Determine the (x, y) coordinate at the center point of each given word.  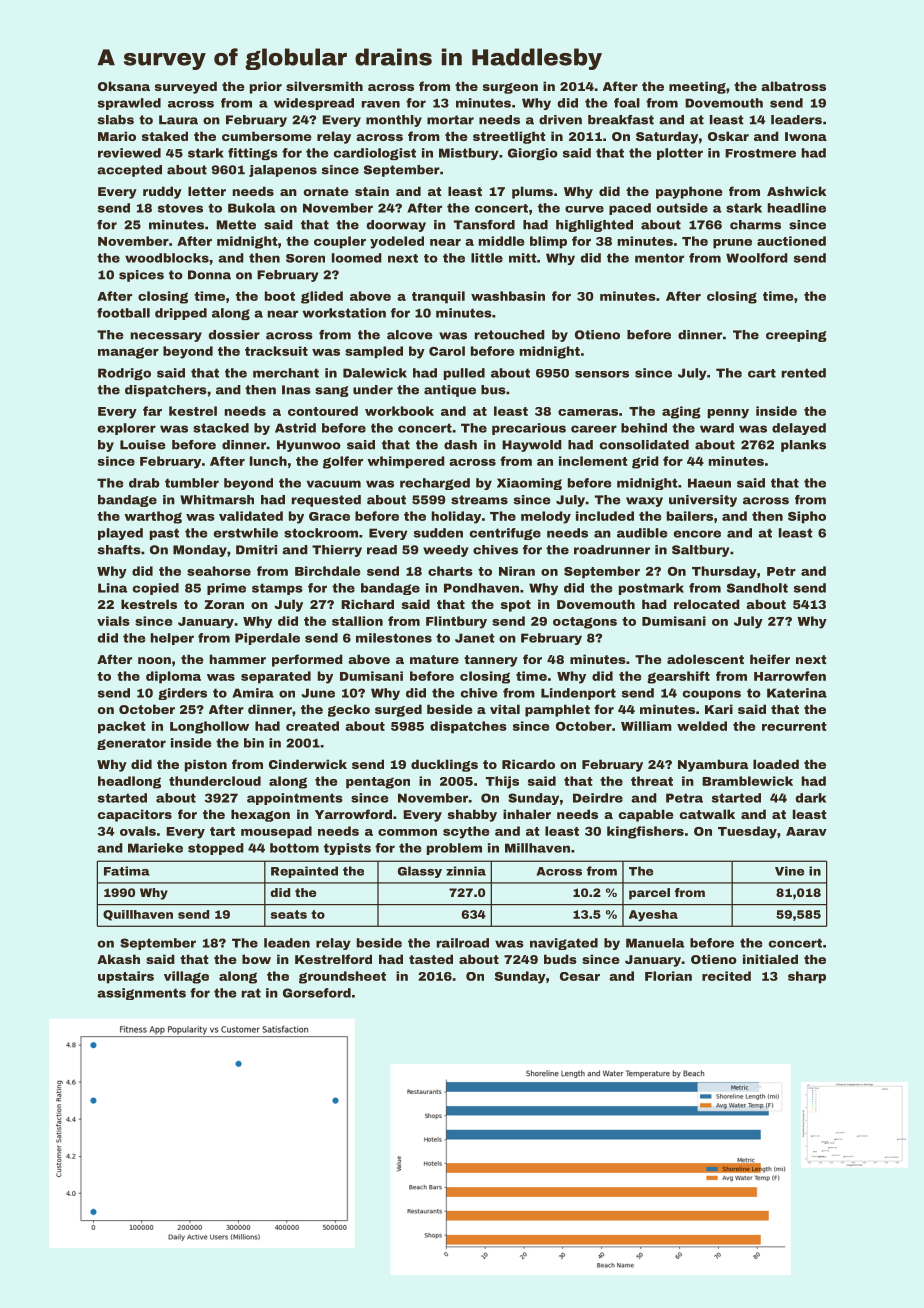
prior (266, 87)
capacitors (135, 815)
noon (154, 660)
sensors (602, 374)
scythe (466, 832)
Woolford (757, 258)
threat (652, 781)
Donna (209, 275)
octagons (585, 623)
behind (644, 428)
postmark (651, 589)
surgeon (510, 88)
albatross (793, 86)
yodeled (397, 242)
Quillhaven (138, 915)
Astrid (295, 428)
